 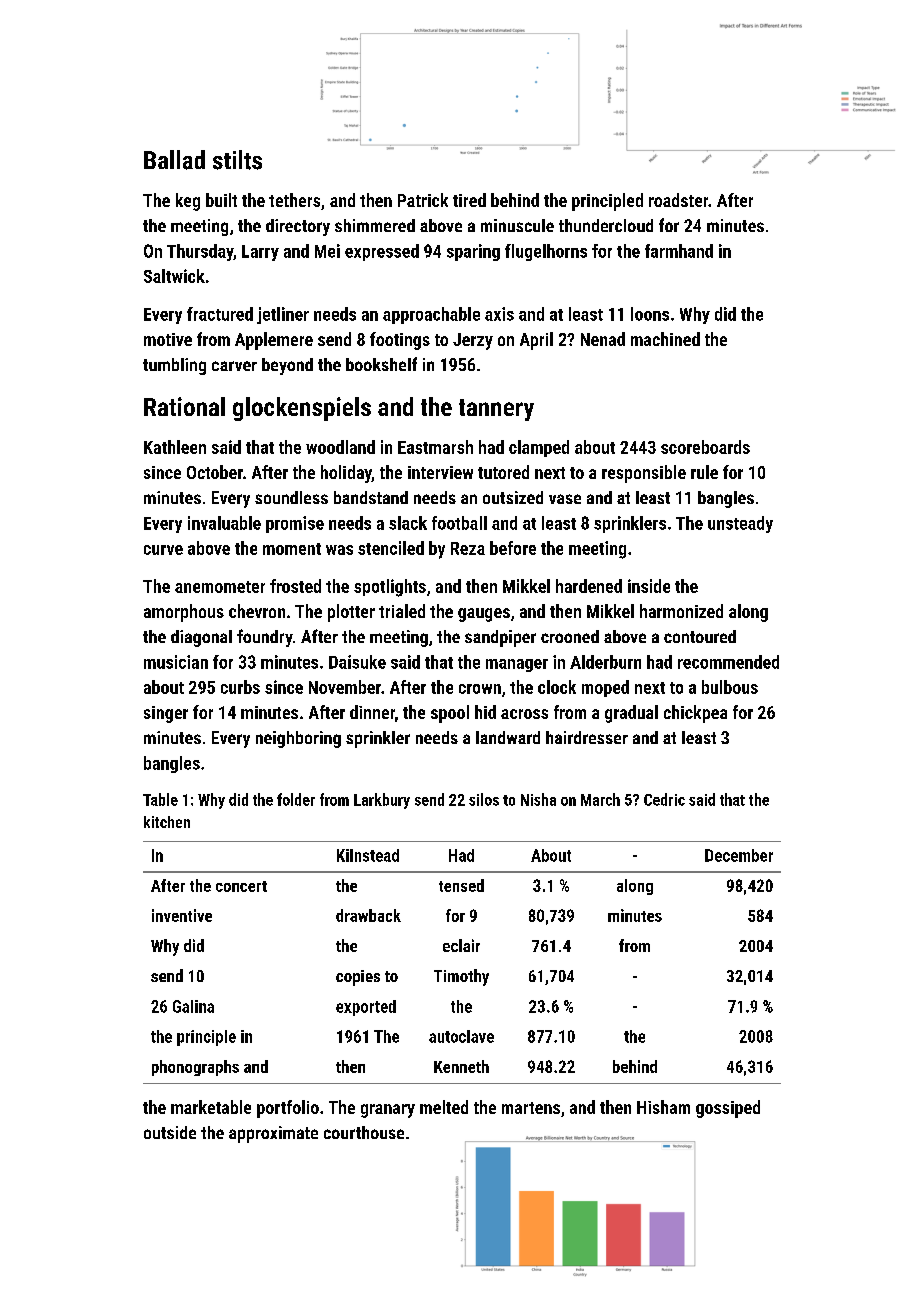 I want to click on unsteady, so click(x=740, y=524).
